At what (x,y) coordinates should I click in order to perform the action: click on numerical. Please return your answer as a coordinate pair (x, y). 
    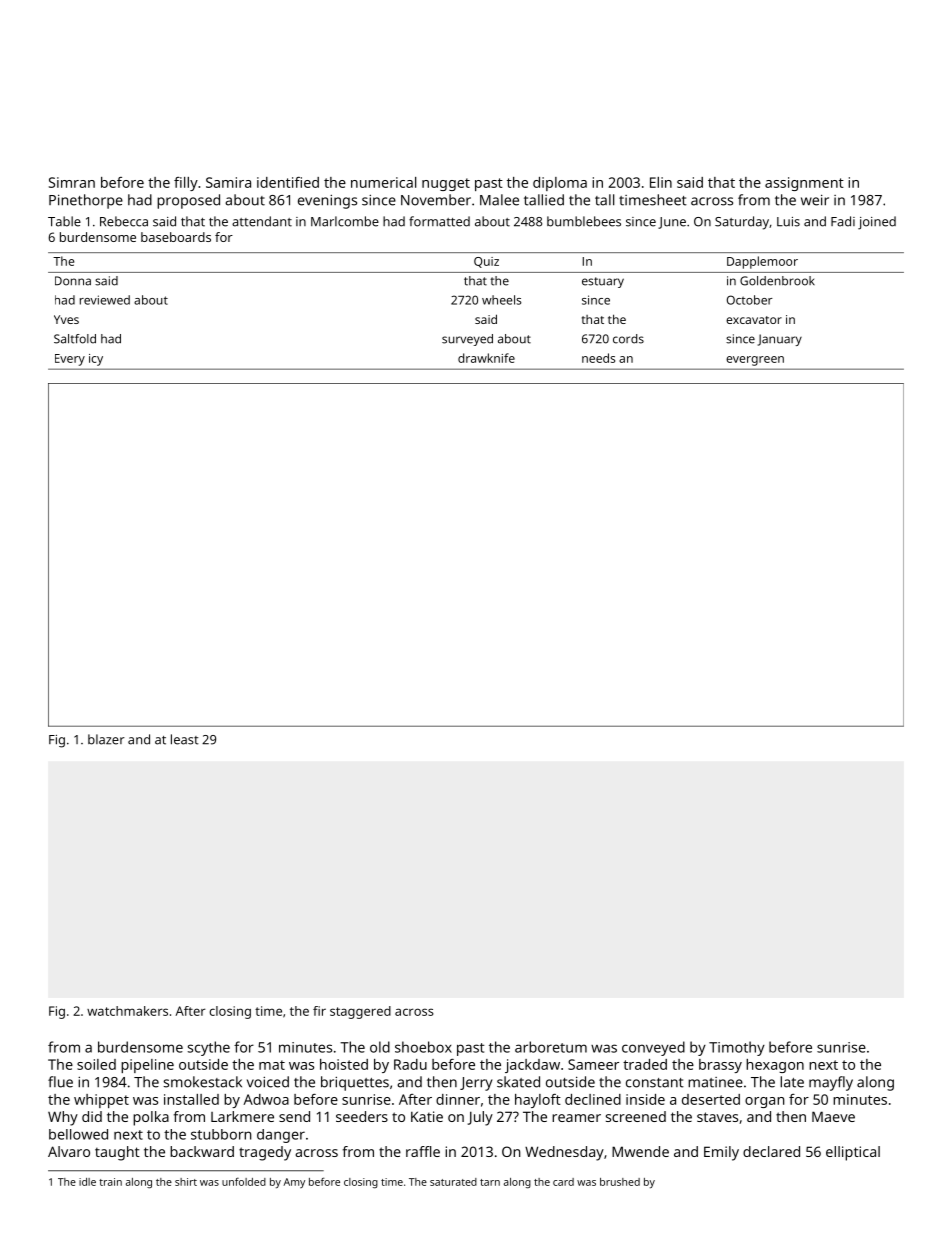
    Looking at the image, I should click on (383, 182).
